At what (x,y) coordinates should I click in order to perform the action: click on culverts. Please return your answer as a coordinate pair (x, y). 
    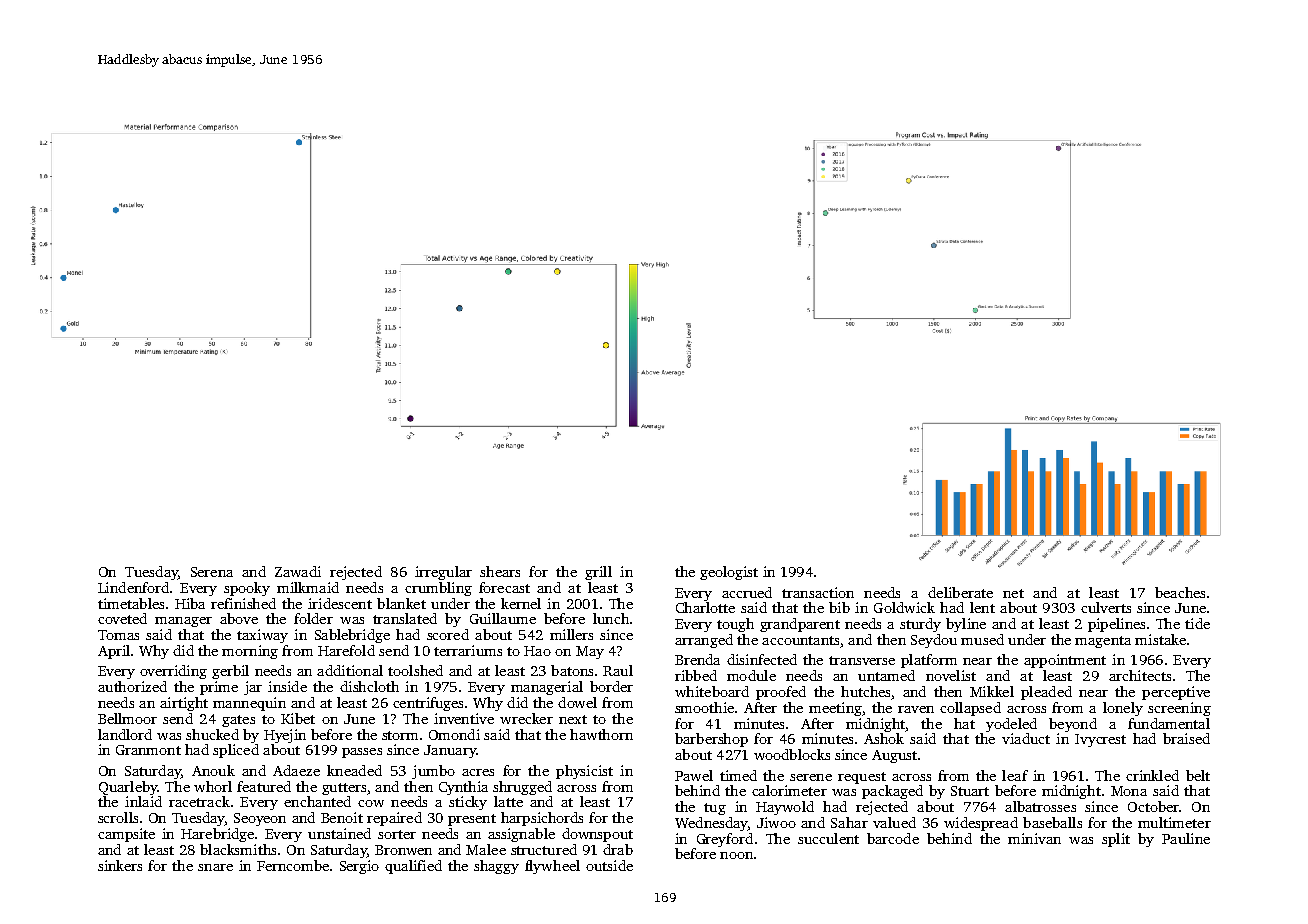
    Looking at the image, I should click on (1106, 607).
